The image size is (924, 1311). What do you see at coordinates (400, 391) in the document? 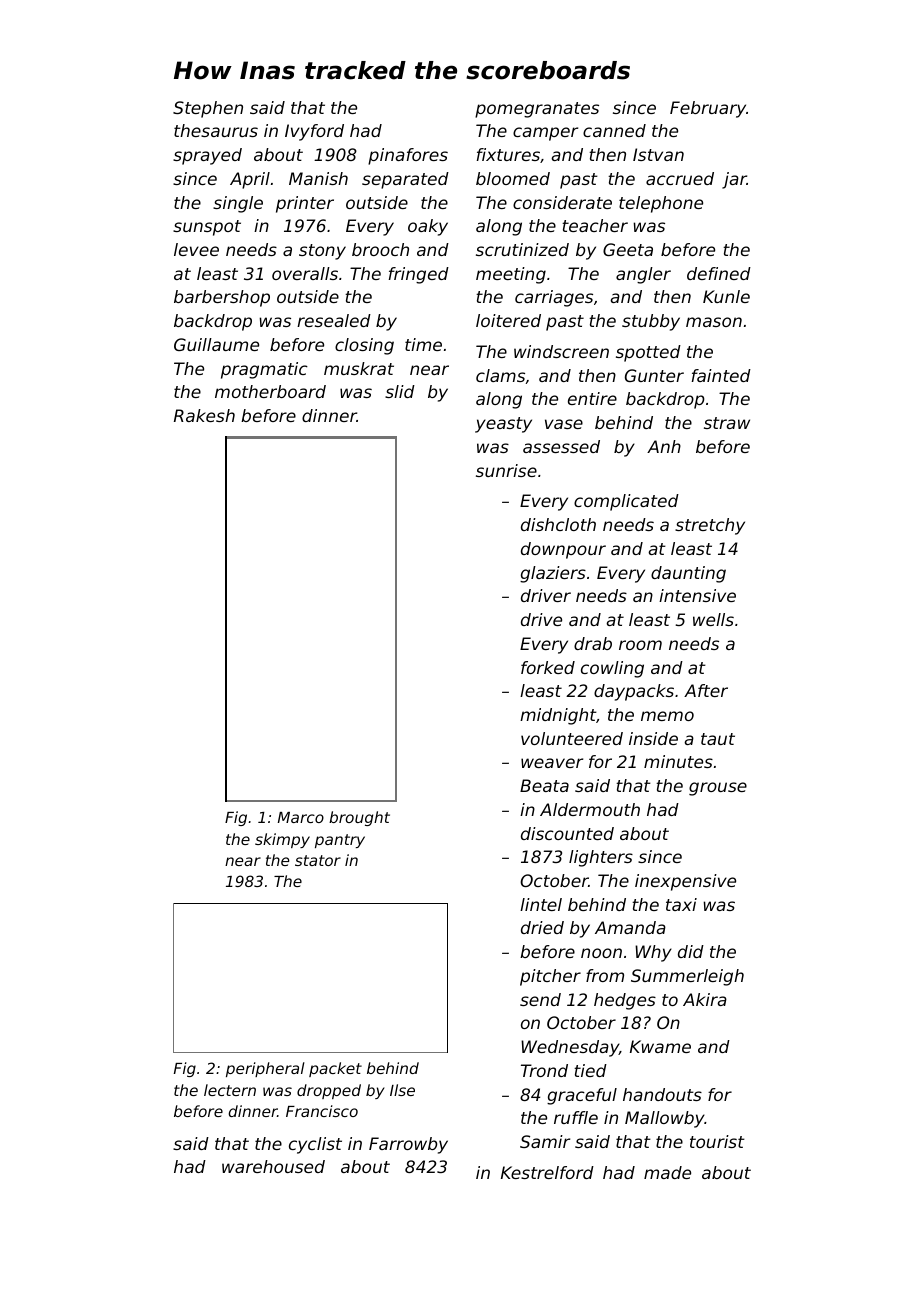
I see `slid` at bounding box center [400, 391].
